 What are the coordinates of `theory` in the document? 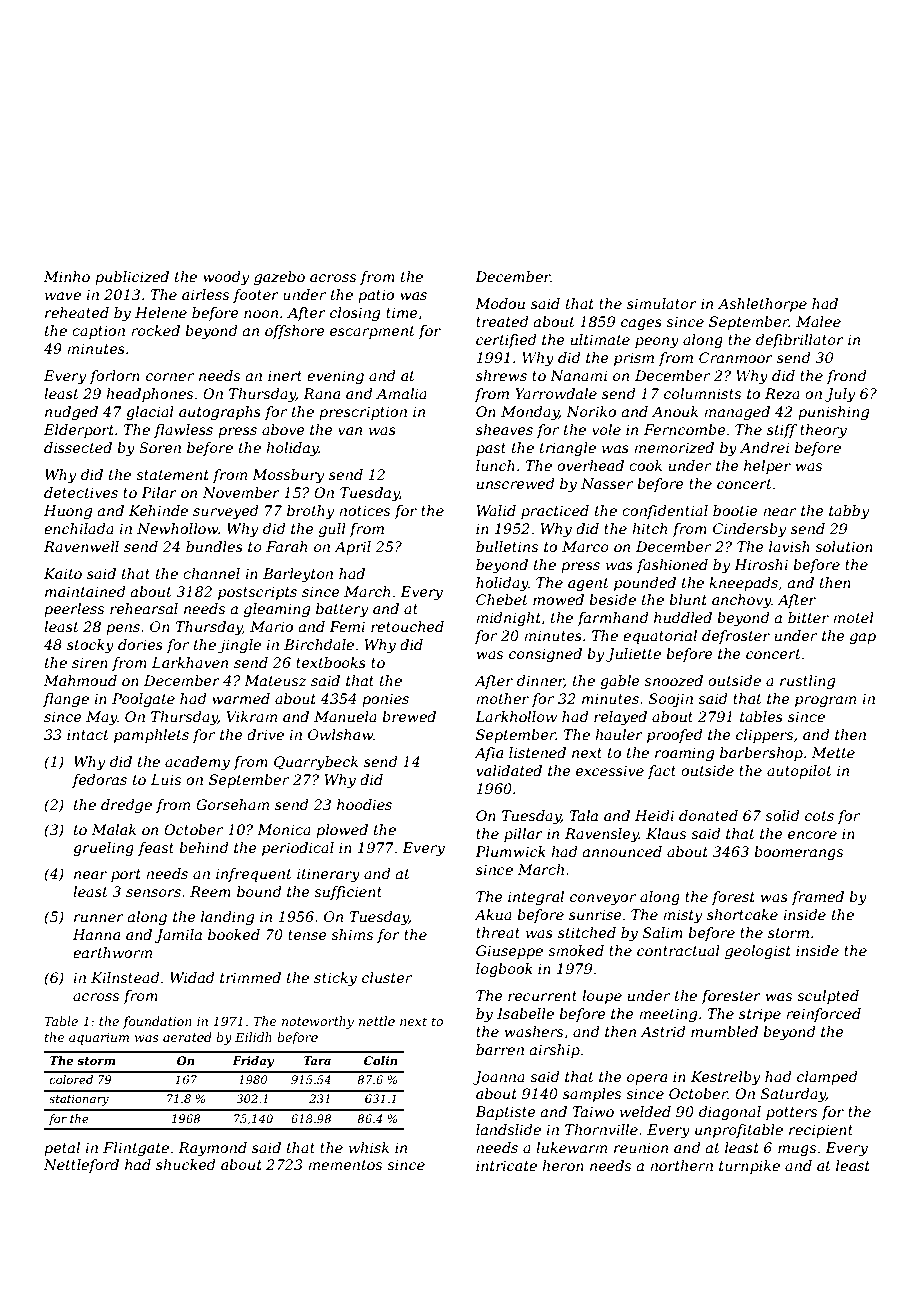 It's located at (823, 431).
